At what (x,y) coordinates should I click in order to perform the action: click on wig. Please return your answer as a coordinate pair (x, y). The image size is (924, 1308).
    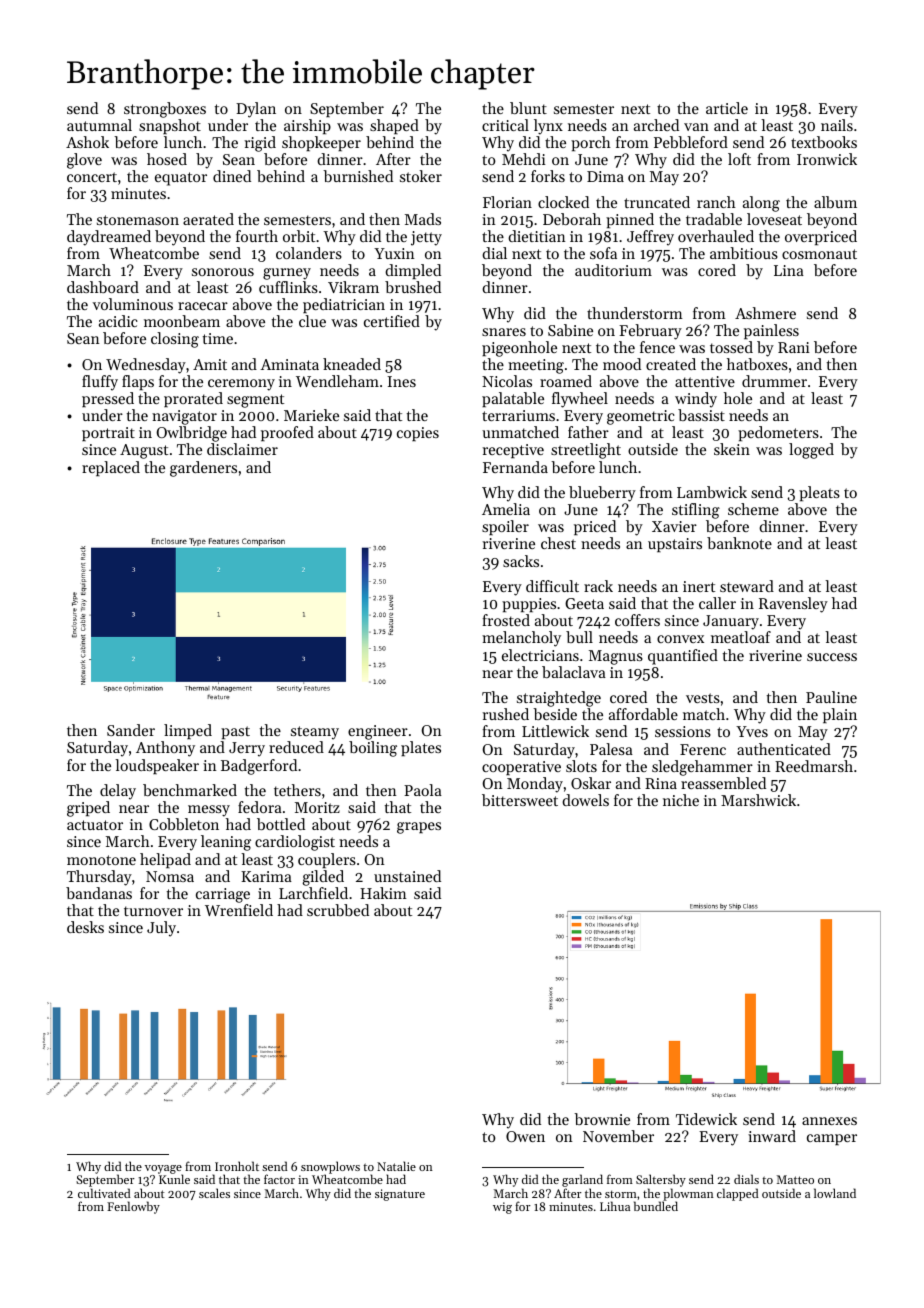
    Looking at the image, I should click on (502, 1208).
